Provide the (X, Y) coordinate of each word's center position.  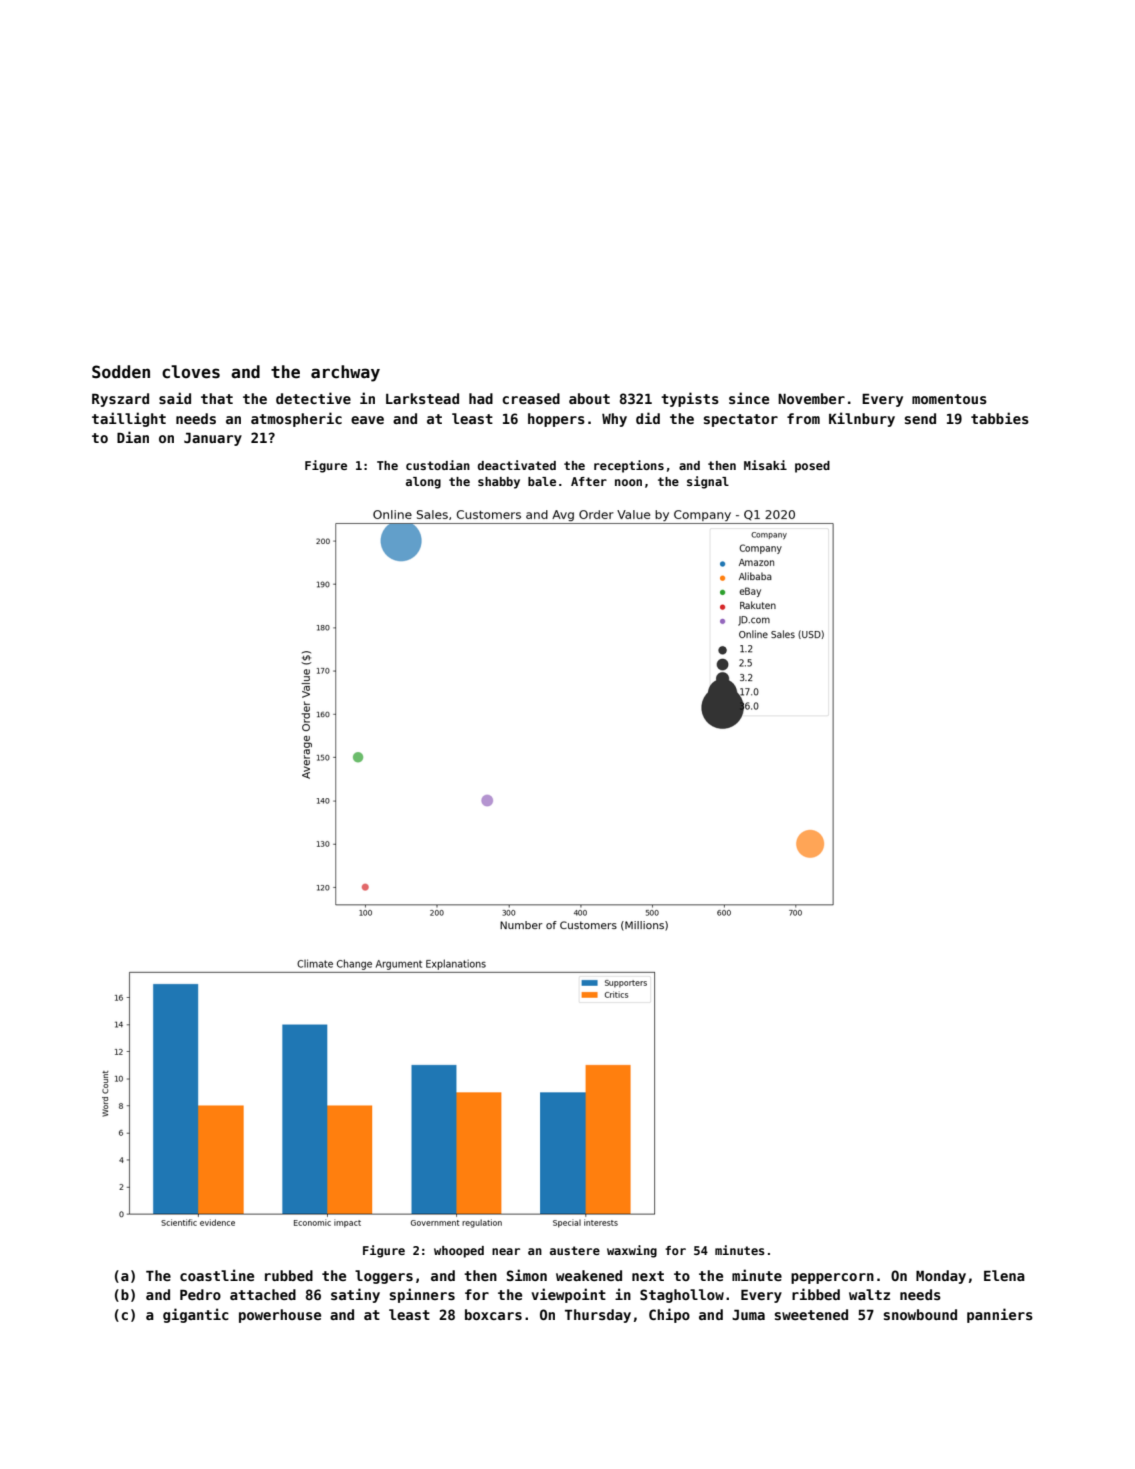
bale (542, 481)
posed (812, 467)
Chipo (669, 1315)
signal (708, 482)
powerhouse (280, 1316)
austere (575, 1250)
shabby (499, 483)
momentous (949, 399)
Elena (1004, 1275)
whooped (459, 1252)
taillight (129, 419)
